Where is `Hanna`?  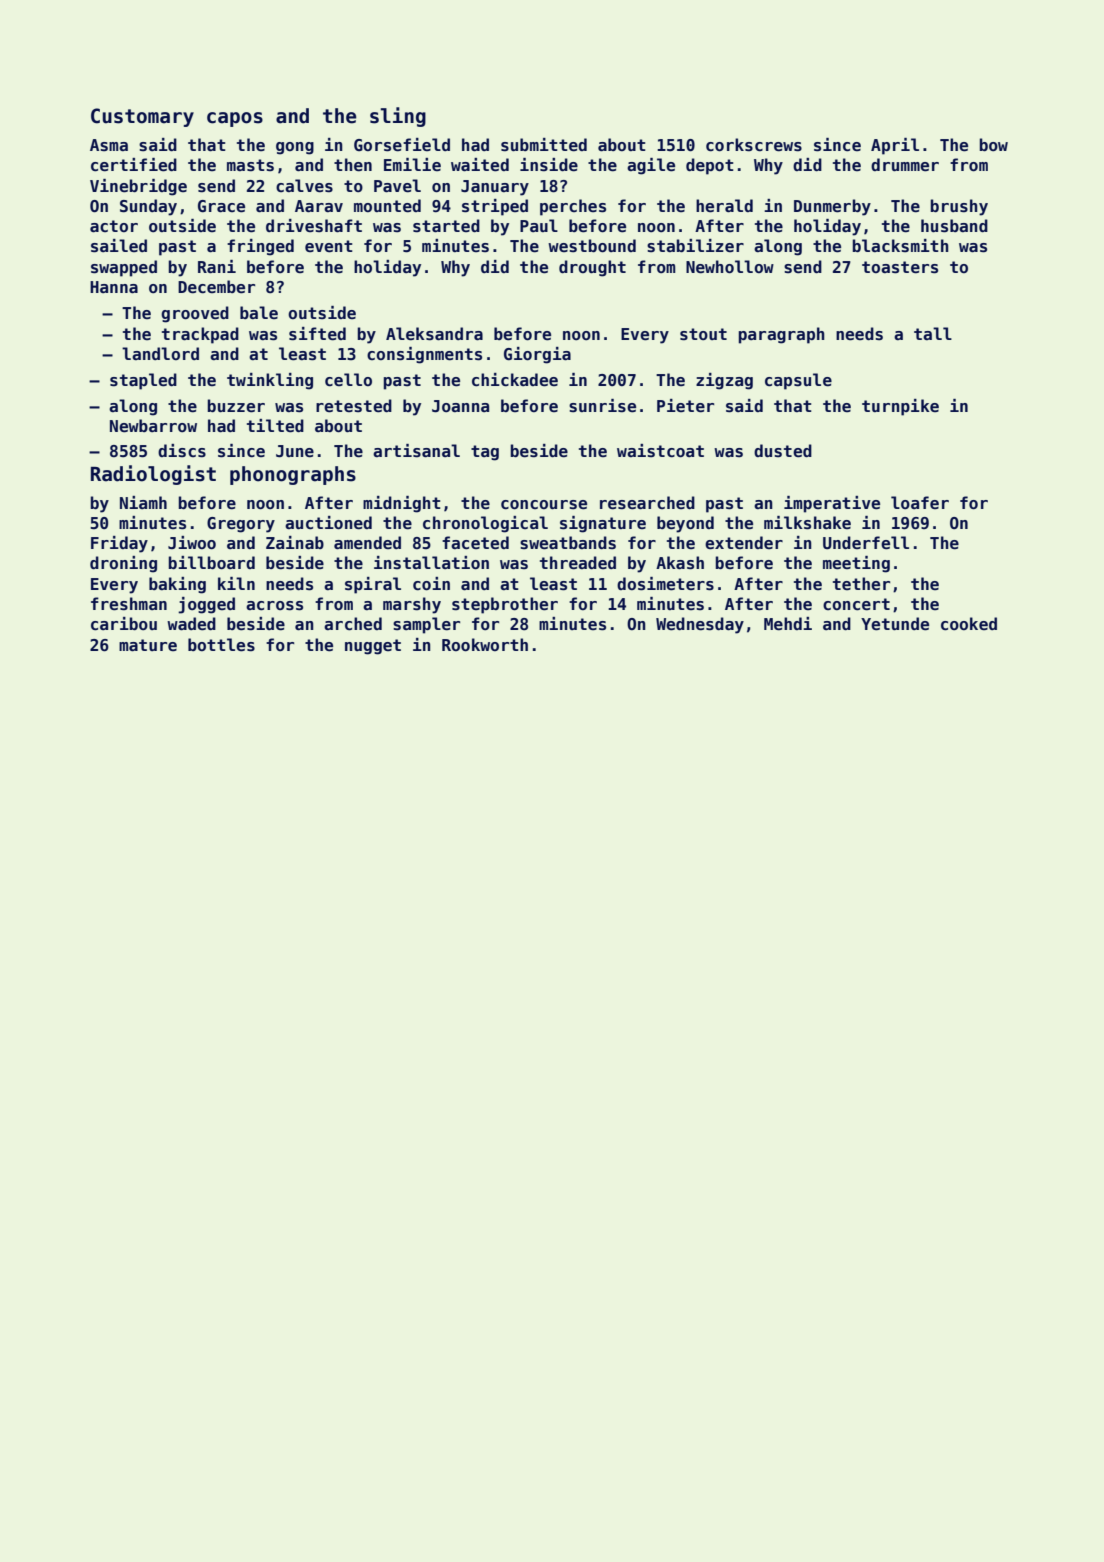
Hanna is located at coordinates (114, 287).
